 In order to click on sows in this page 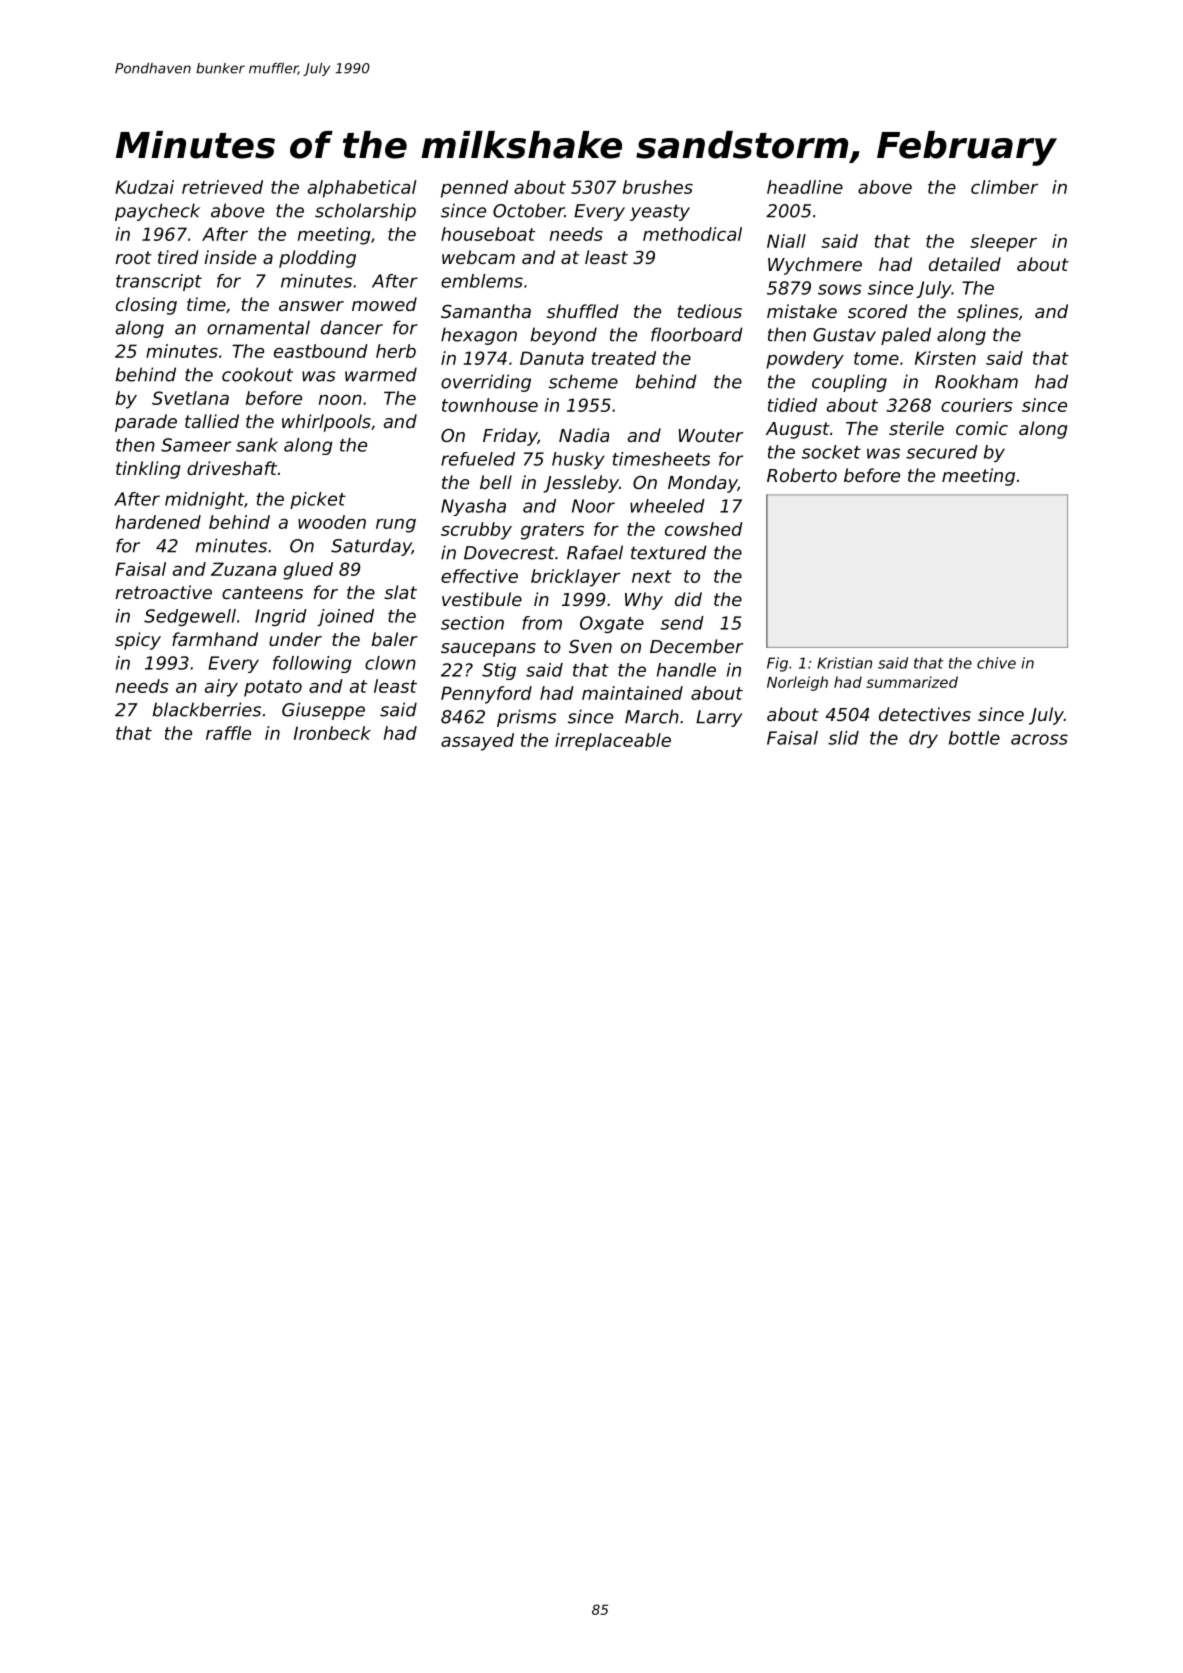, I will do `click(840, 289)`.
